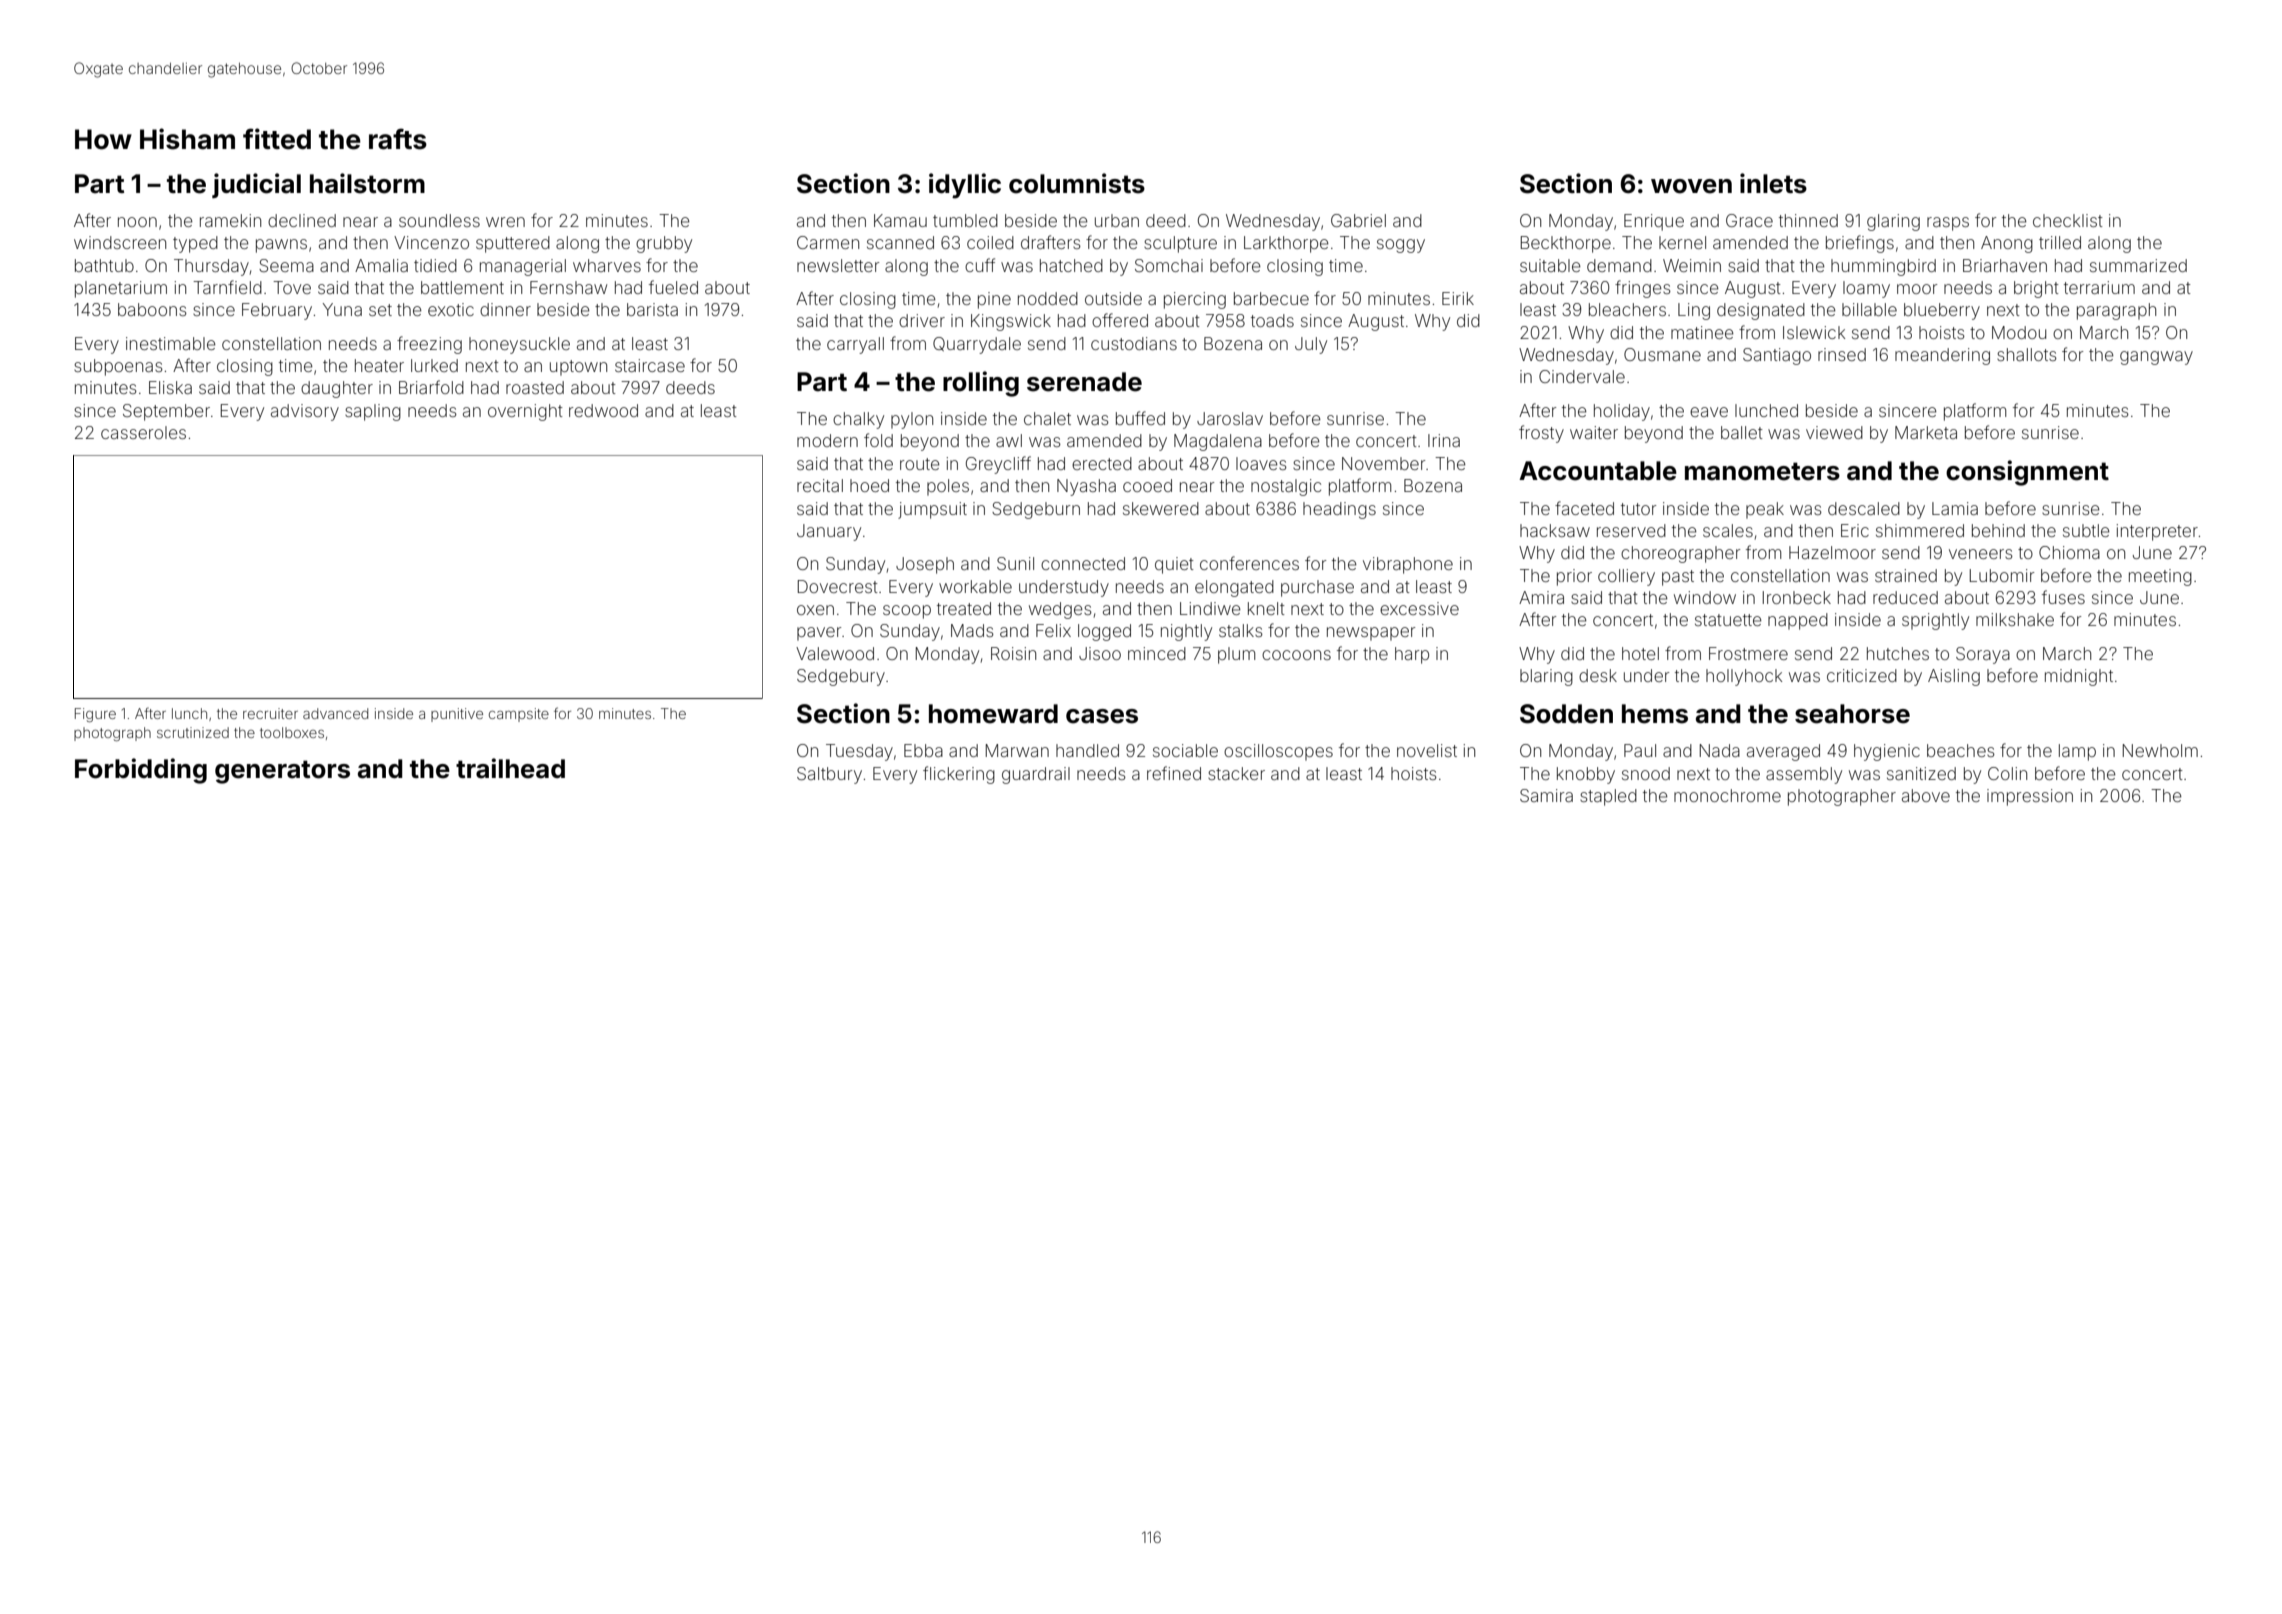 The image size is (2282, 1614). Describe the element at coordinates (143, 432) in the screenshot. I see `casseroles` at that location.
